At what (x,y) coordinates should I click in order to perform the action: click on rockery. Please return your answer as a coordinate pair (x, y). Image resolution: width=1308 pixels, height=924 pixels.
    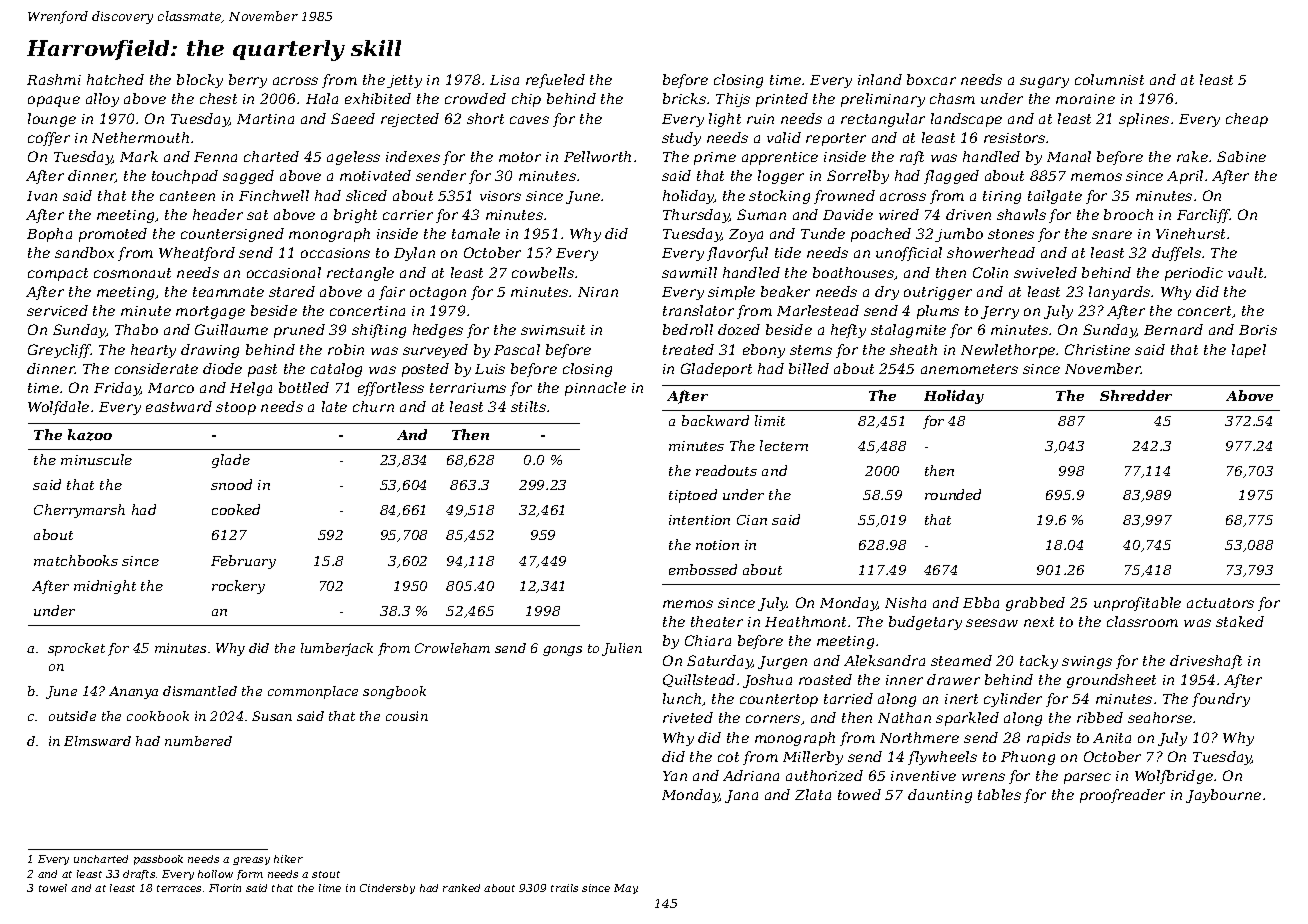
    Looking at the image, I should click on (238, 587).
